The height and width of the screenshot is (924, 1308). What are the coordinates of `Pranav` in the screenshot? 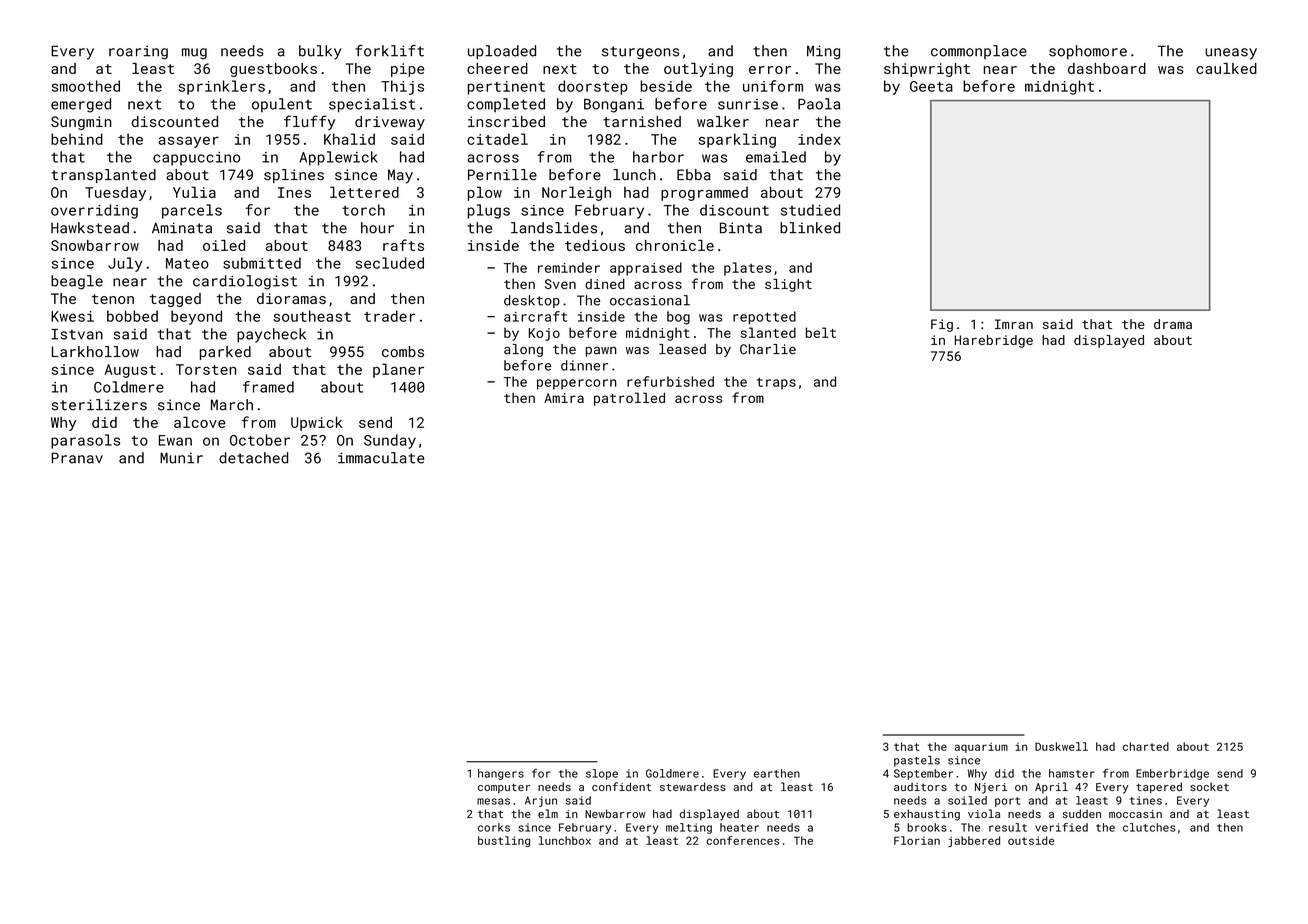 It's located at (77, 458).
